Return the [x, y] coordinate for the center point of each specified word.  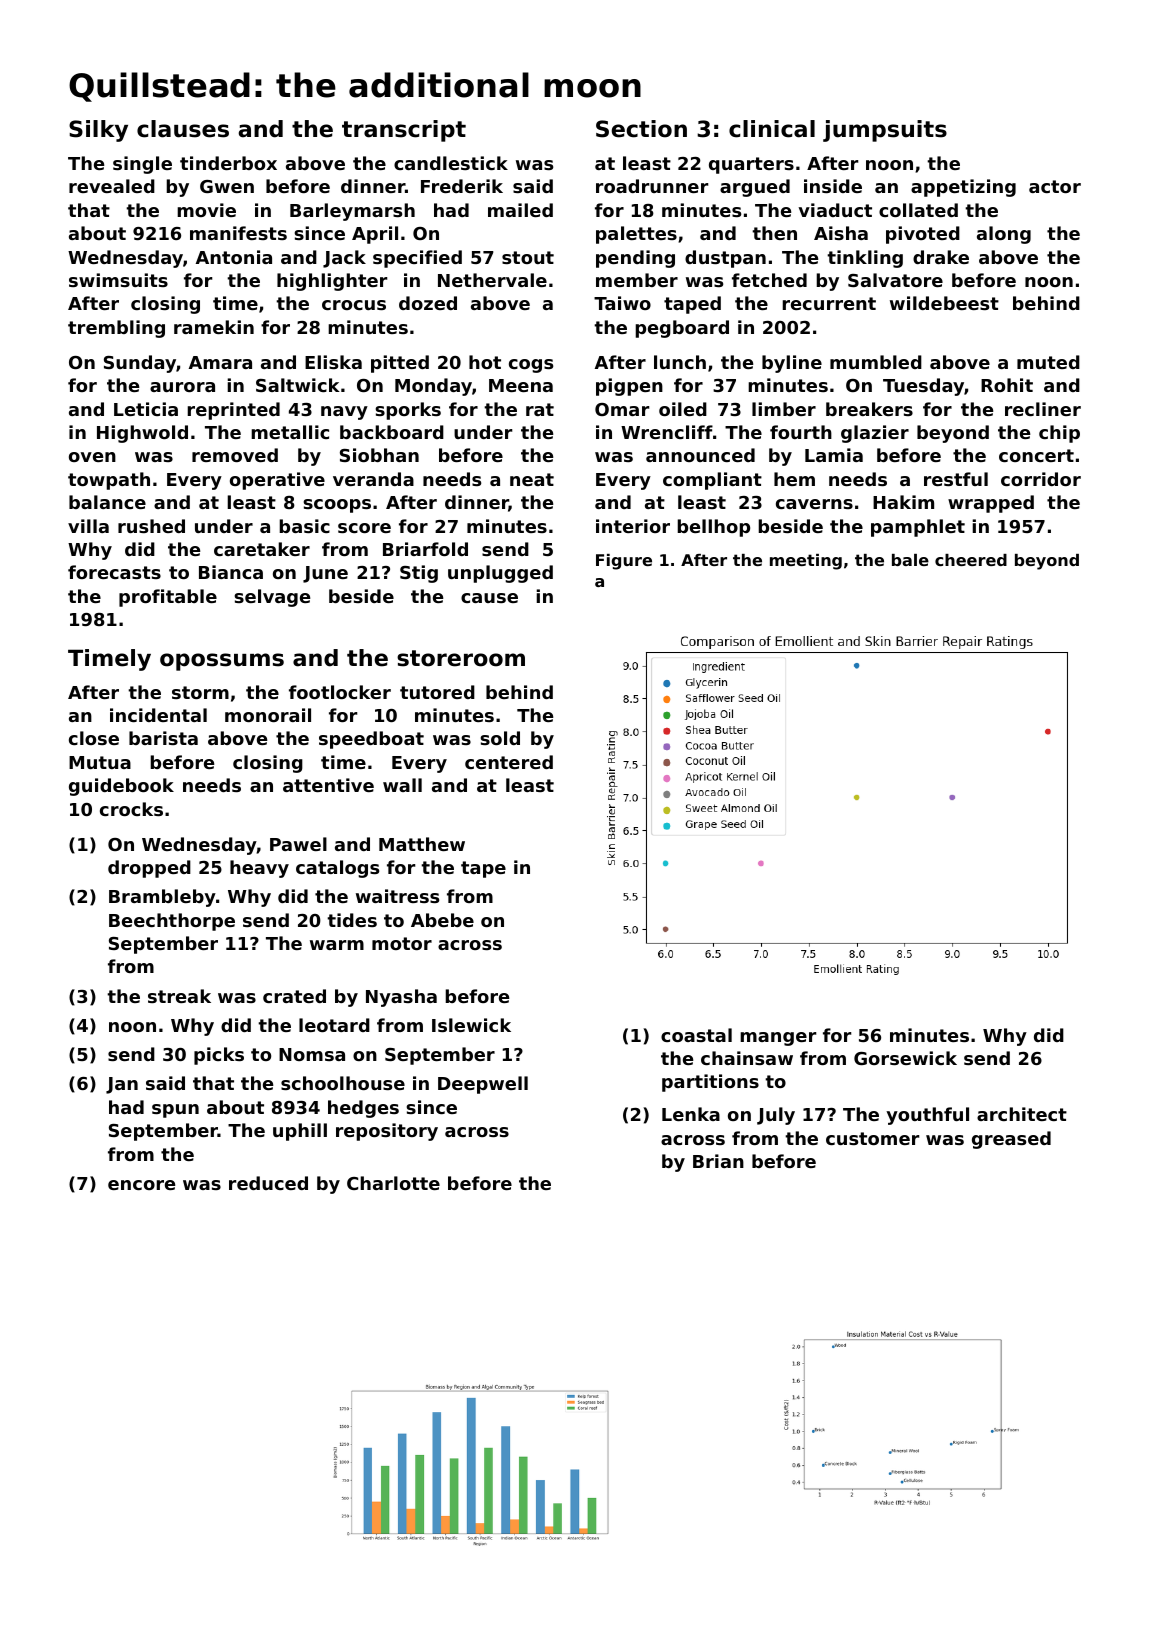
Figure [624, 562]
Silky [98, 131]
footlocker [340, 692]
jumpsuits [885, 131]
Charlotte [393, 1183]
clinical [772, 129]
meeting [806, 562]
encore [141, 1185]
